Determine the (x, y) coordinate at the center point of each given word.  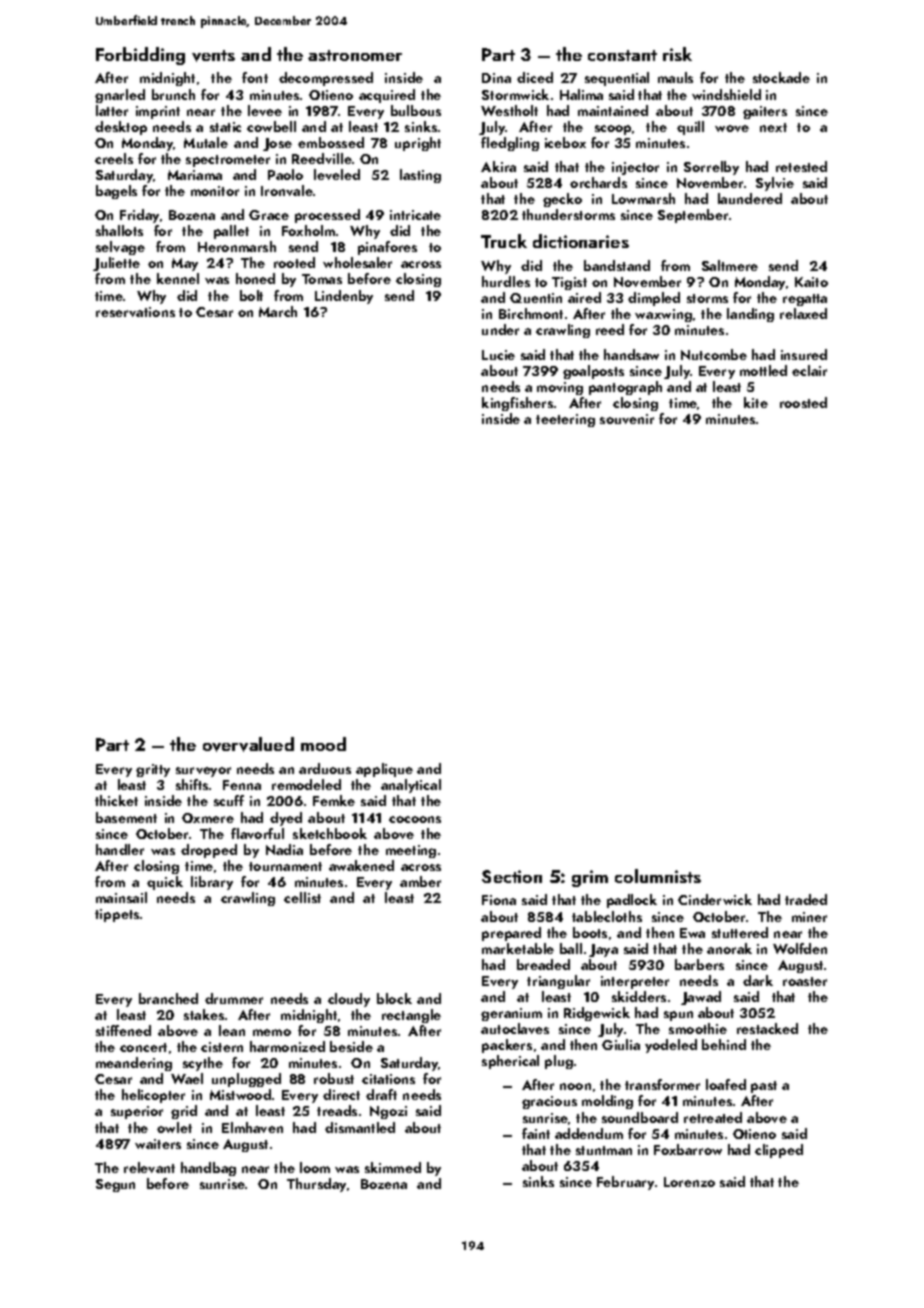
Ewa (692, 933)
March (278, 311)
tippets (117, 915)
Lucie (498, 355)
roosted (803, 402)
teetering (565, 420)
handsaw (631, 354)
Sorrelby (711, 168)
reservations (135, 312)
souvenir (627, 419)
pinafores (387, 248)
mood (323, 744)
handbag (208, 1169)
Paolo (285, 174)
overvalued (248, 744)
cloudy (349, 1000)
